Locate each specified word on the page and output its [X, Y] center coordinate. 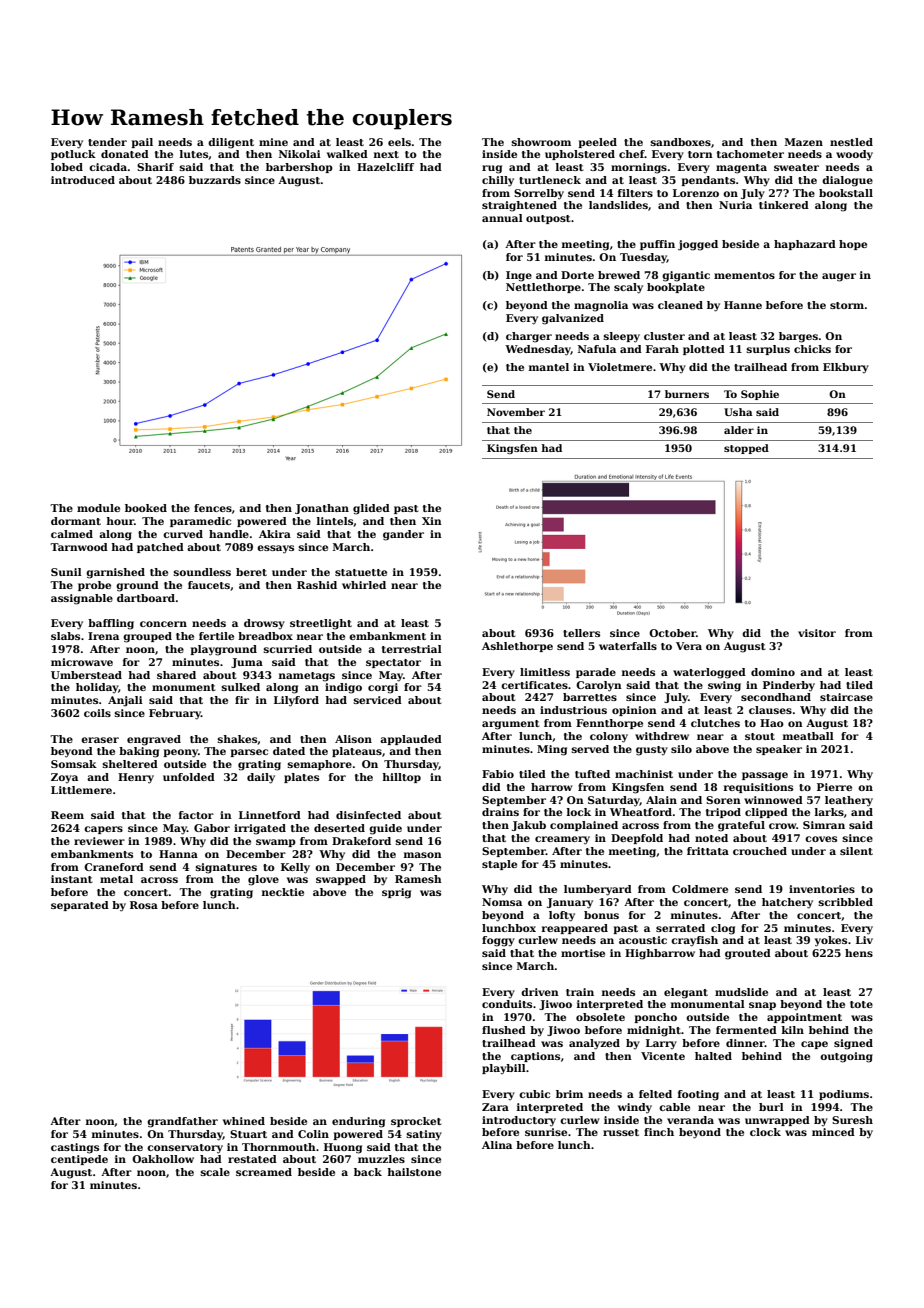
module [98, 508]
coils [97, 713]
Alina [497, 1145]
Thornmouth [279, 1147]
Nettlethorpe [543, 288]
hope [853, 245]
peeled [597, 143]
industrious [573, 710]
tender [107, 142]
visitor [817, 633]
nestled [851, 142]
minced [833, 1132]
